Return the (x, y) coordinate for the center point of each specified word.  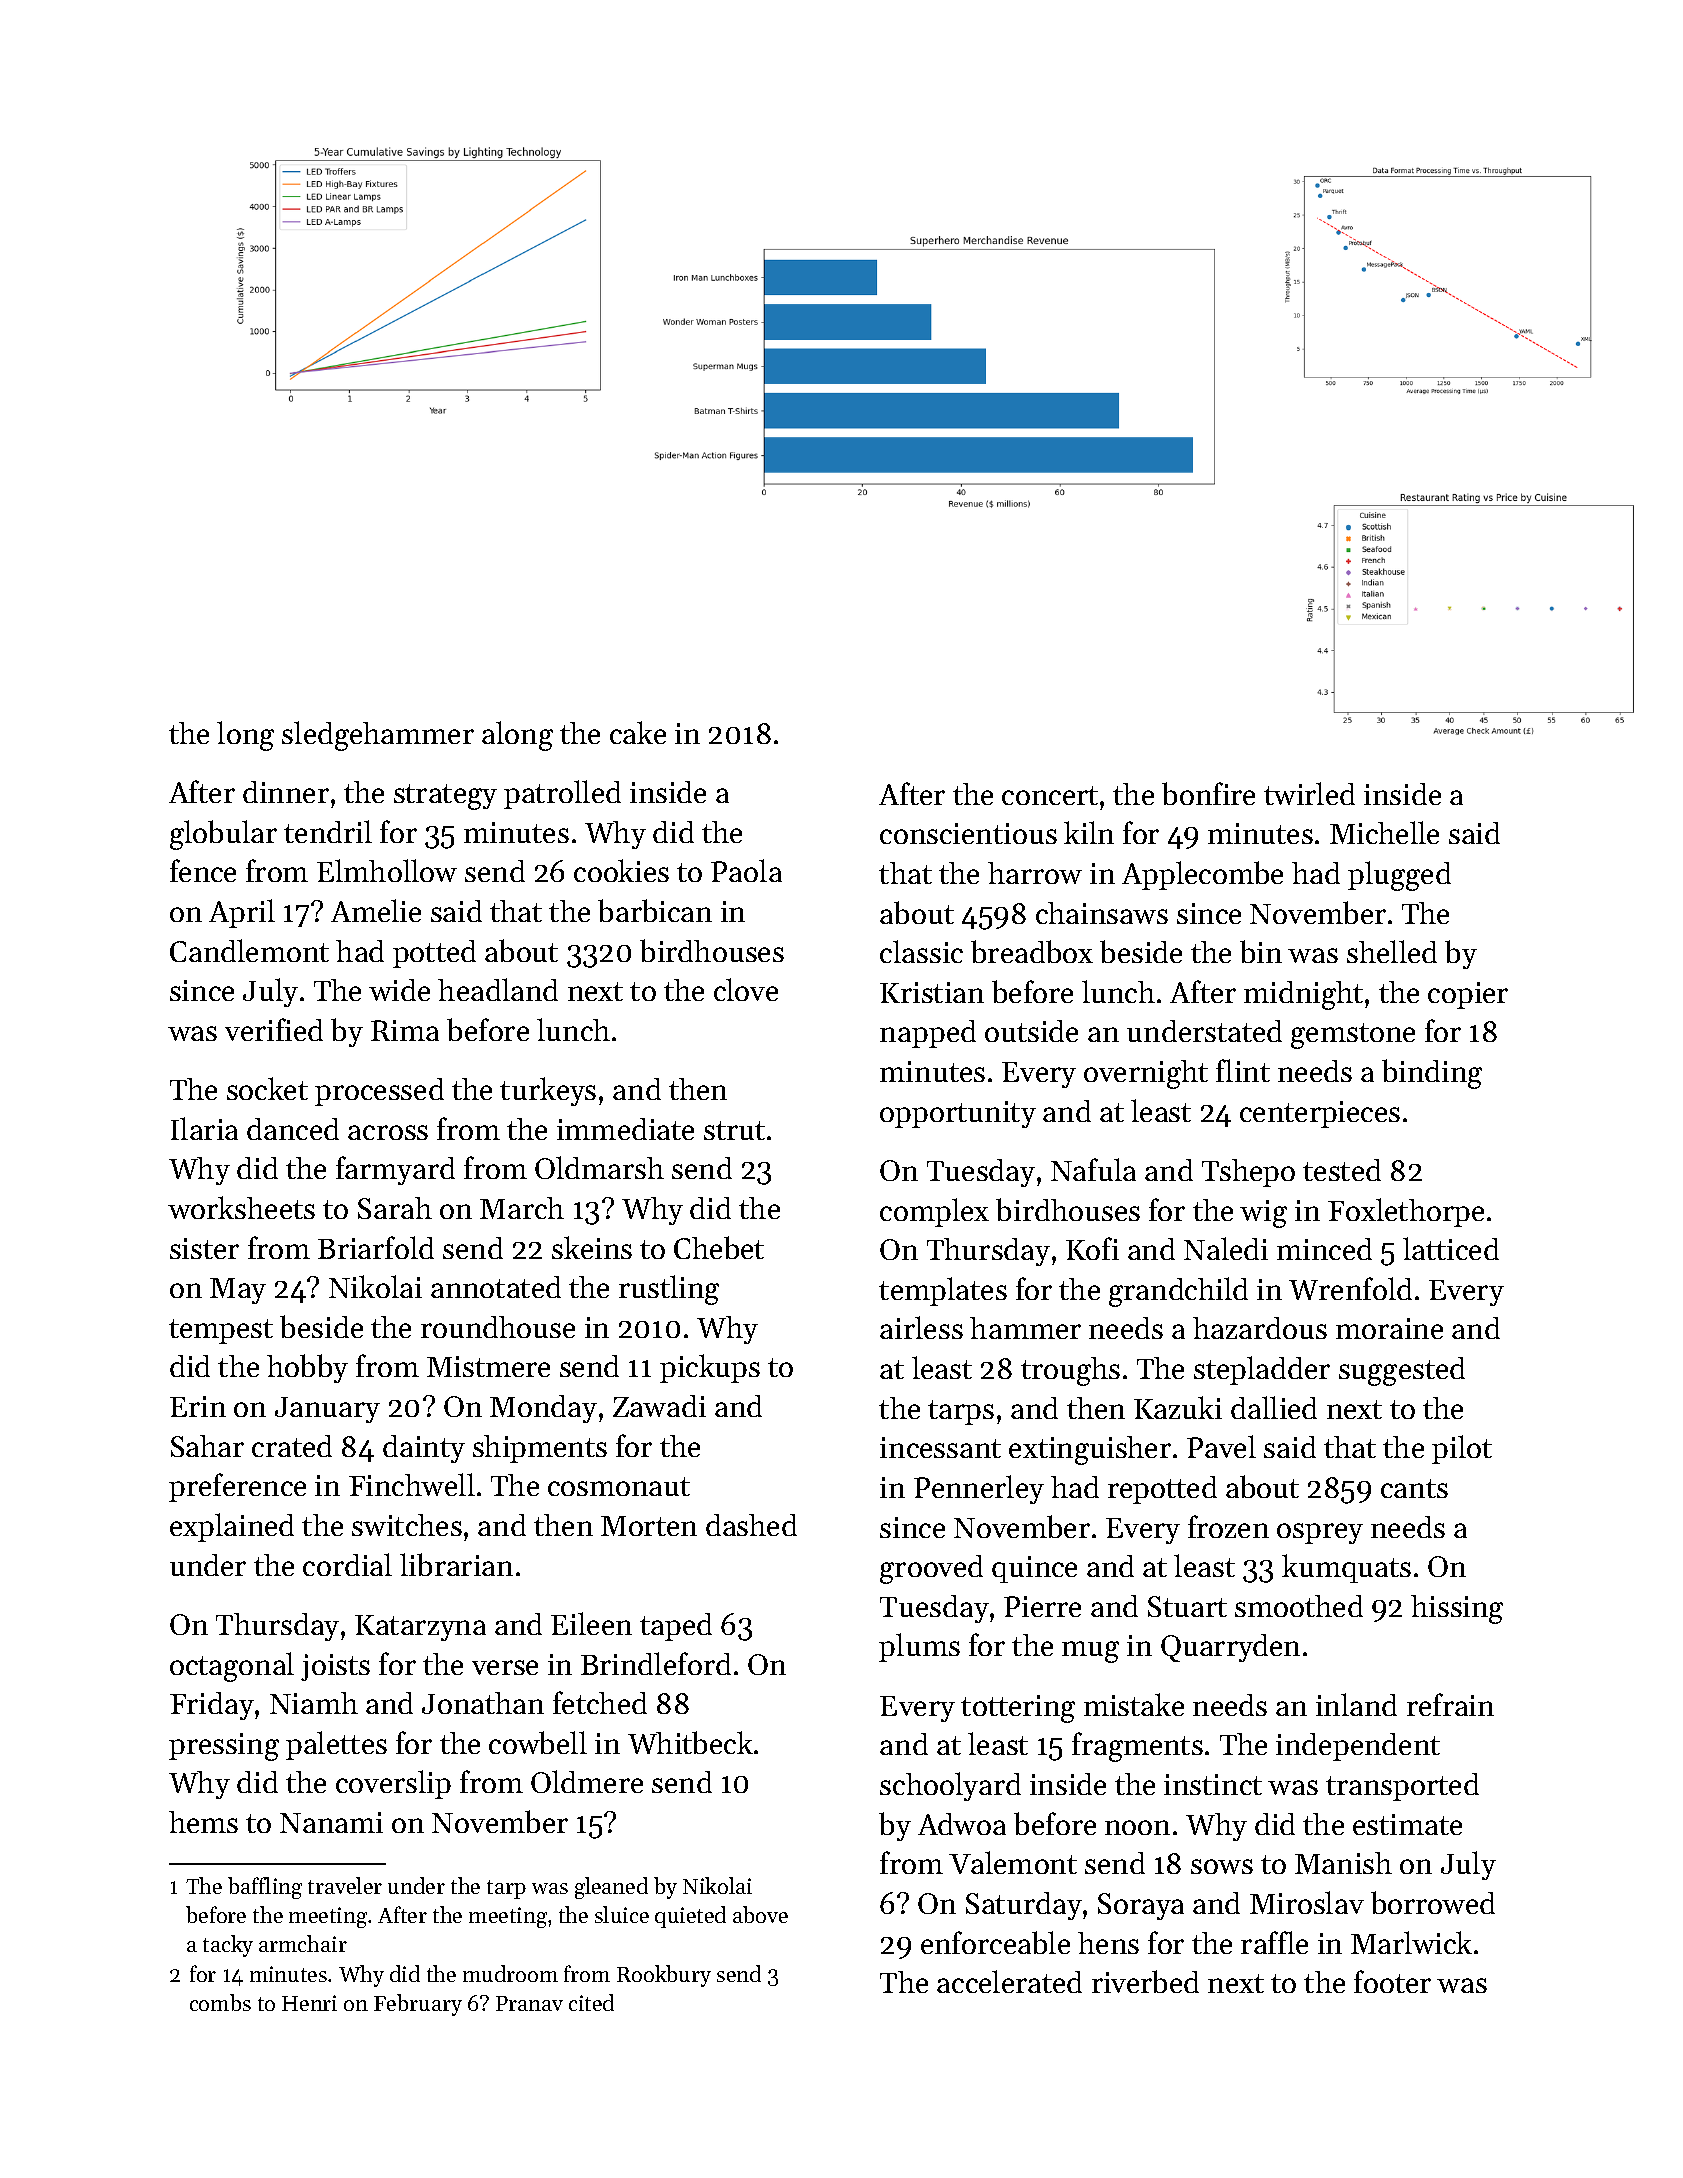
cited (591, 2002)
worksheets (241, 1207)
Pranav (529, 2003)
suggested (1402, 1371)
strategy (445, 797)
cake (638, 732)
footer (1392, 1981)
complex (934, 1212)
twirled (1309, 793)
